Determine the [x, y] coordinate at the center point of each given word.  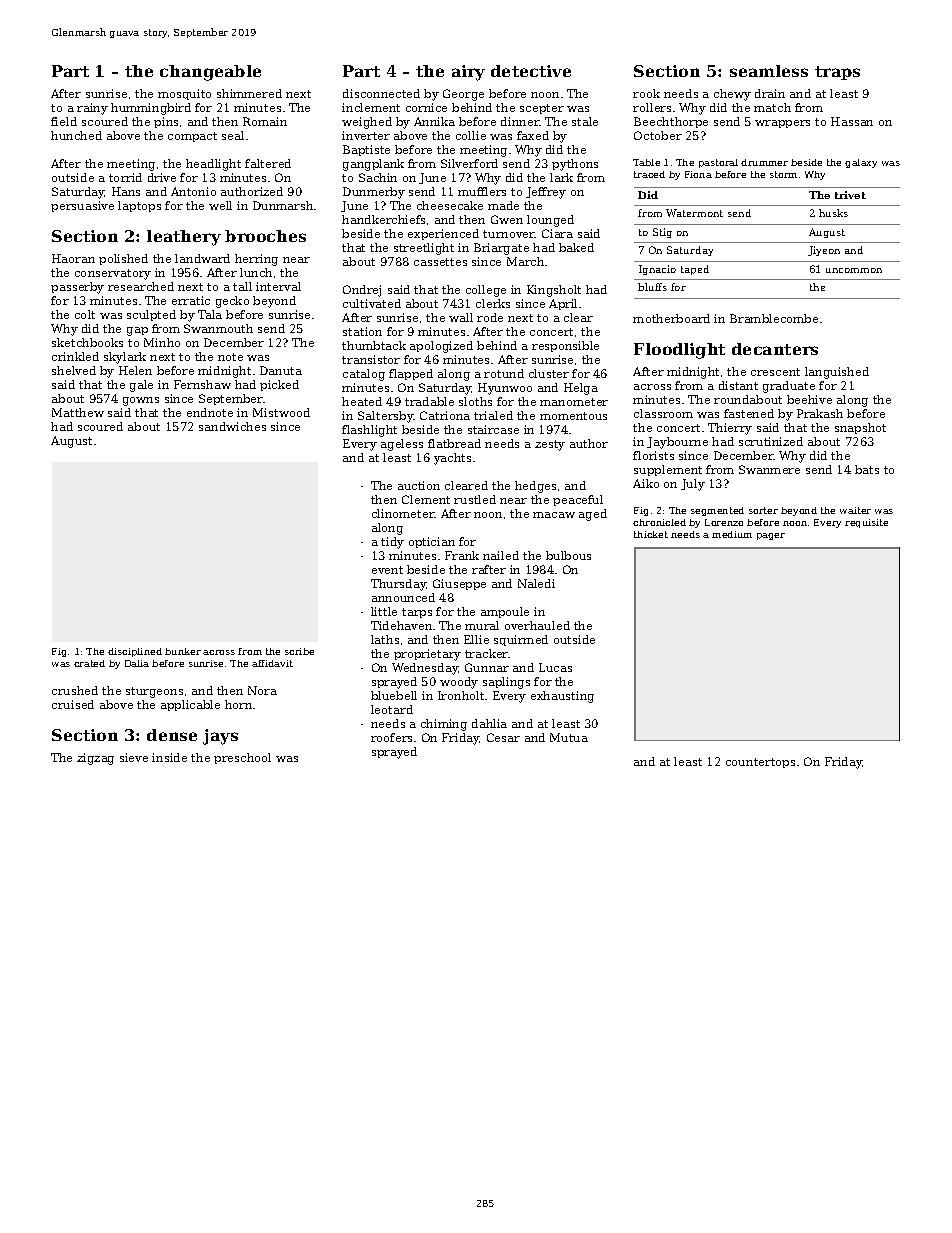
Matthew [78, 412]
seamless [769, 71]
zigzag [95, 759]
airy [468, 73]
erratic [191, 300]
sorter [763, 510]
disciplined [135, 652]
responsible [565, 346]
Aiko [646, 483]
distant [738, 385]
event [387, 570]
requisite [866, 523]
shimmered [249, 93]
